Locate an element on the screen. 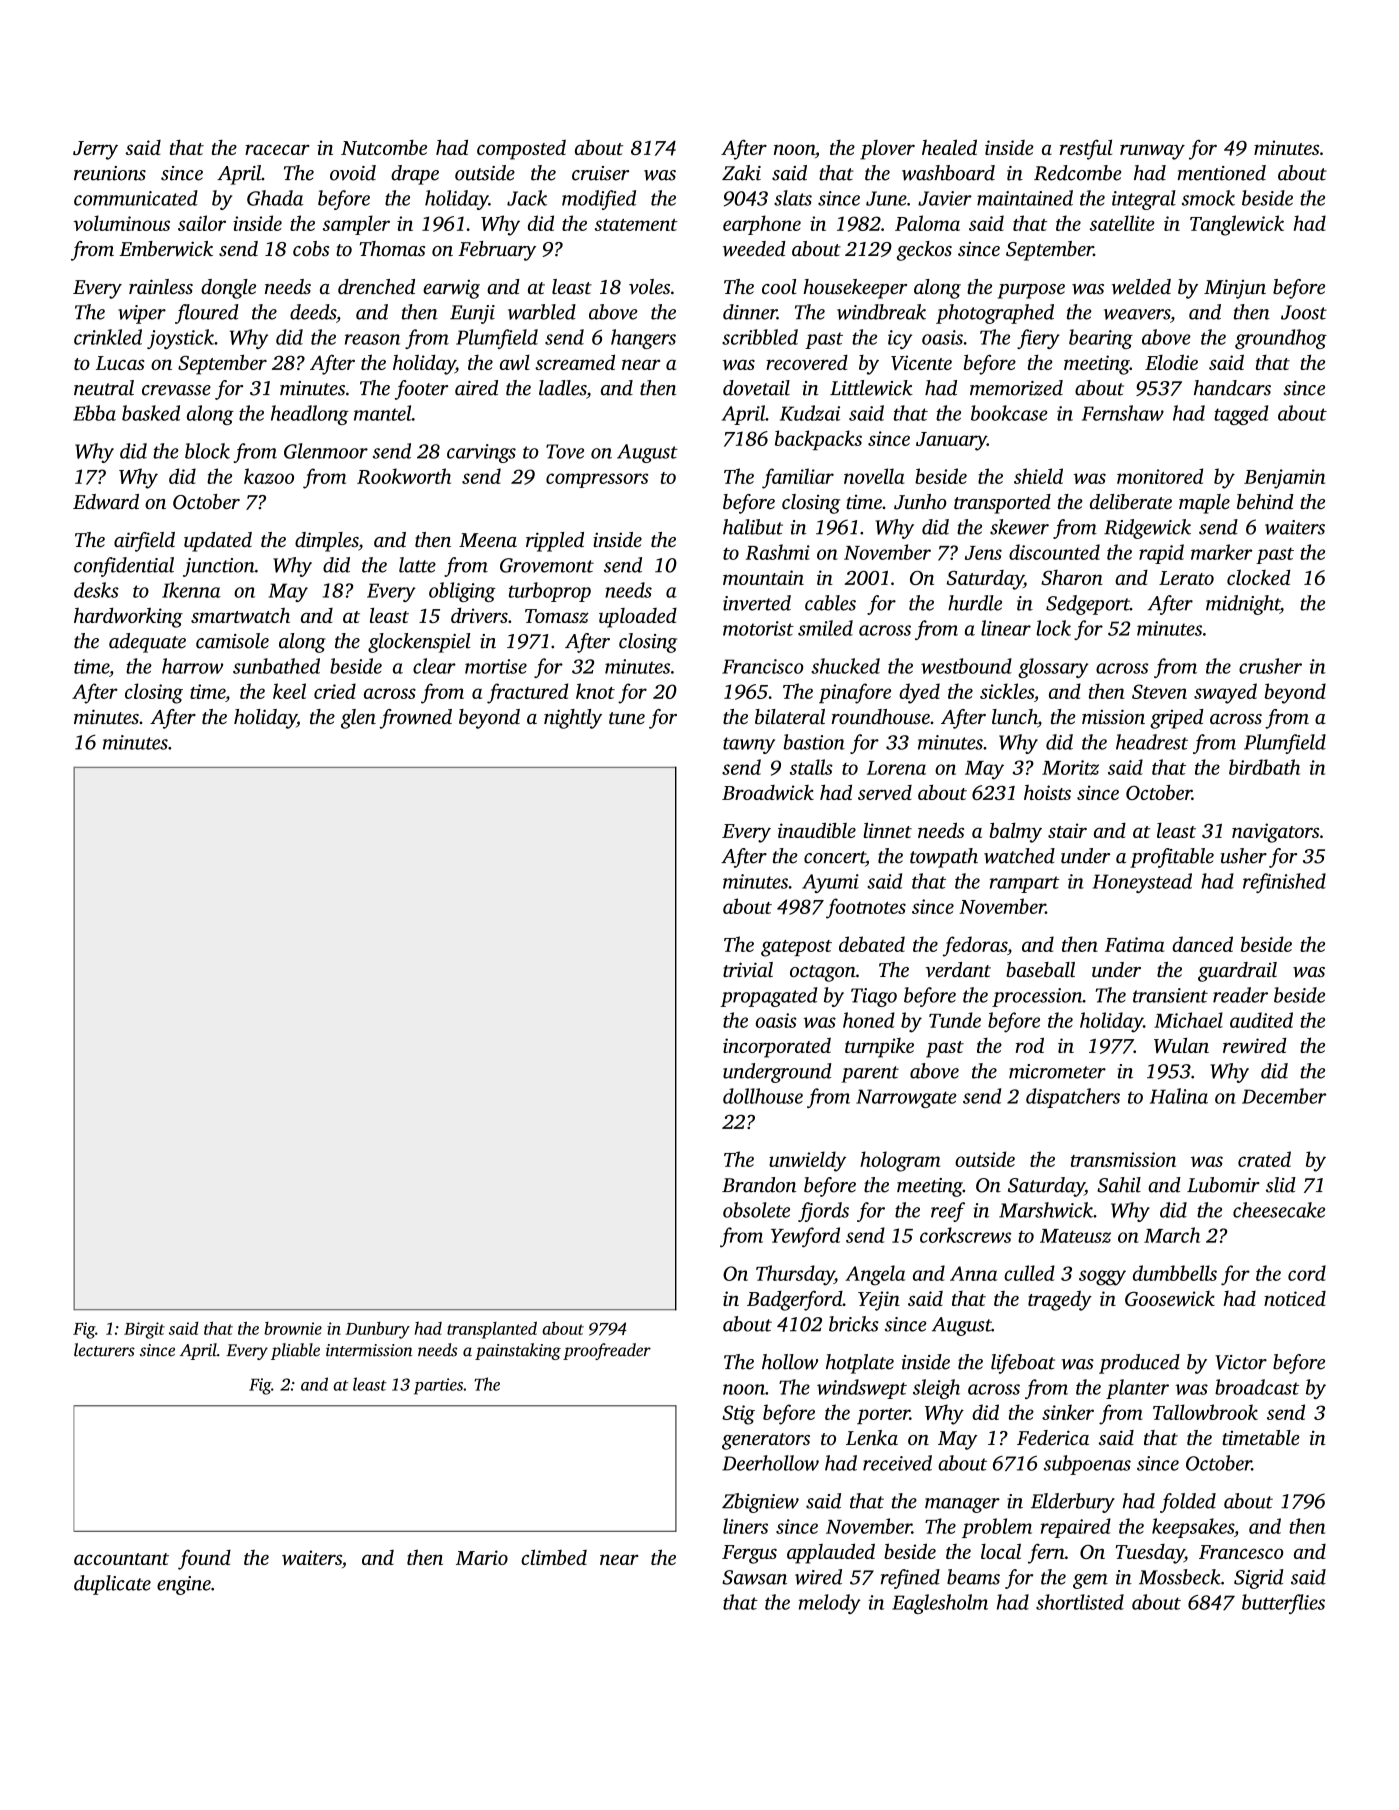  Victor is located at coordinates (1241, 1362).
